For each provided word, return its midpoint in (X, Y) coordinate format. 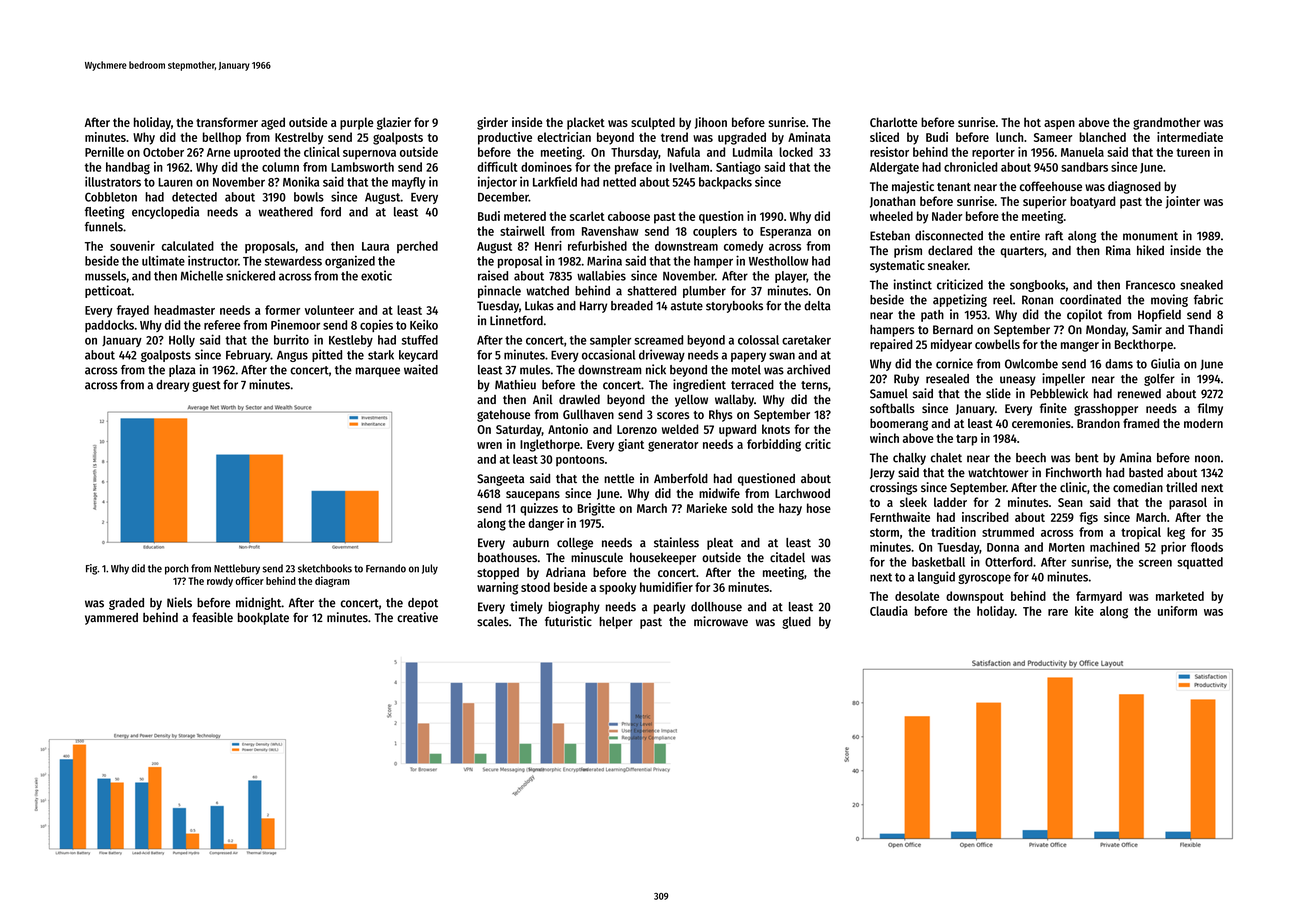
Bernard (953, 330)
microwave (721, 621)
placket (586, 123)
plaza (182, 371)
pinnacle (499, 291)
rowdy (220, 582)
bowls (309, 197)
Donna (1003, 547)
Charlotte (893, 122)
